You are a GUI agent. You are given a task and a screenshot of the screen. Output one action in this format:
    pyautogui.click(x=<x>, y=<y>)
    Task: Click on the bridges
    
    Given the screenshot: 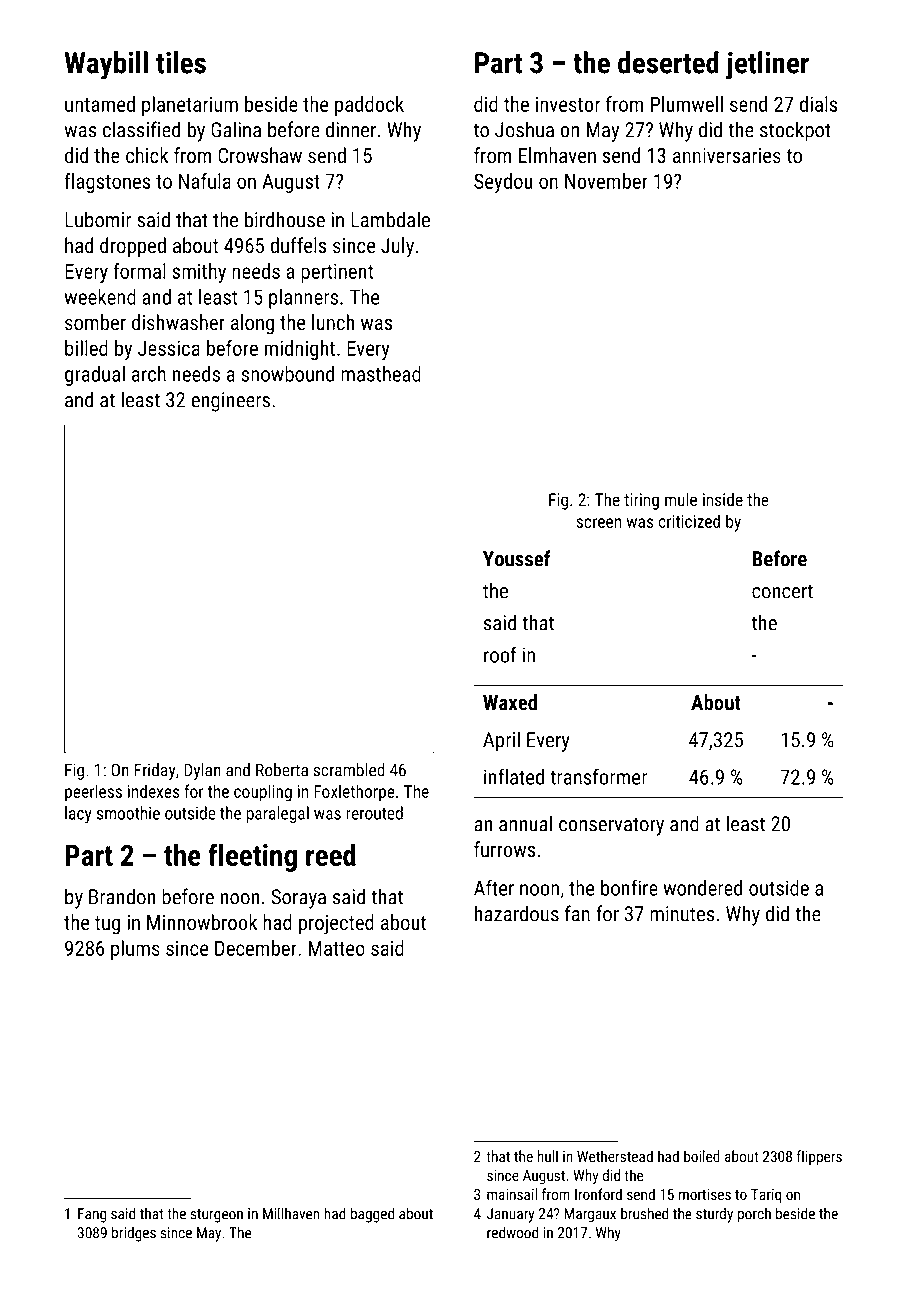 What is the action you would take?
    pyautogui.click(x=134, y=1234)
